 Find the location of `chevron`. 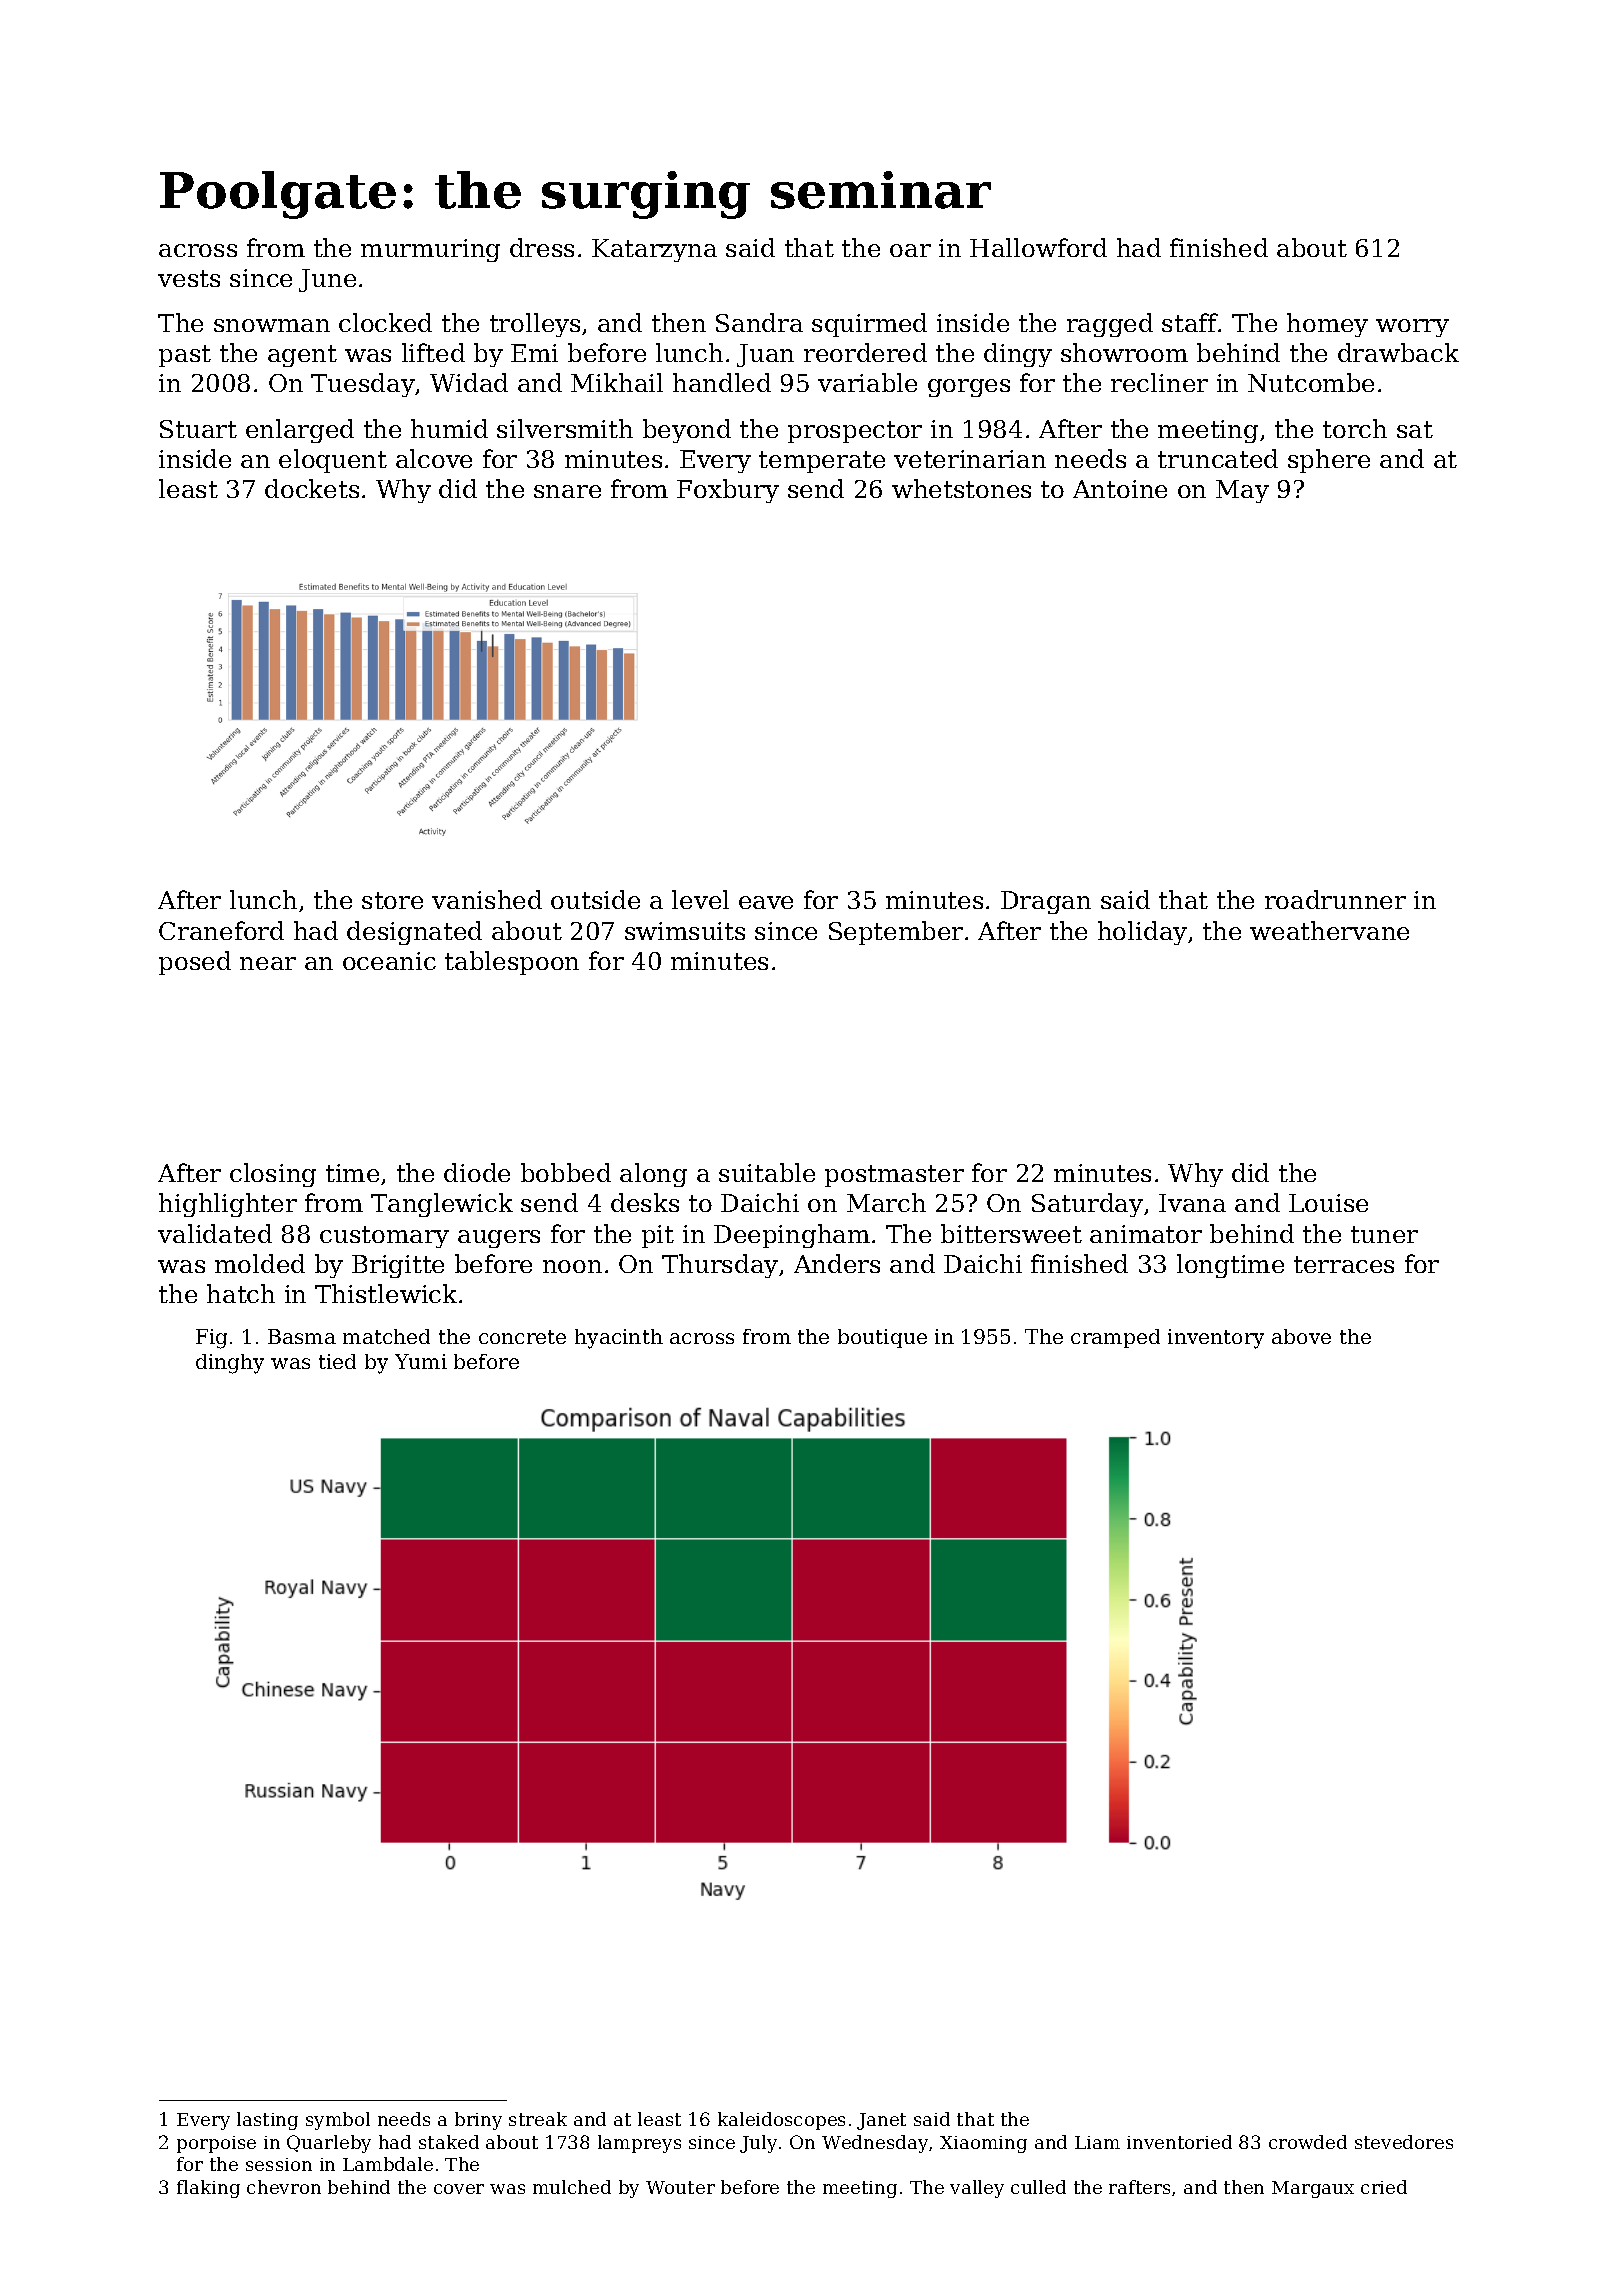

chevron is located at coordinates (284, 2187).
